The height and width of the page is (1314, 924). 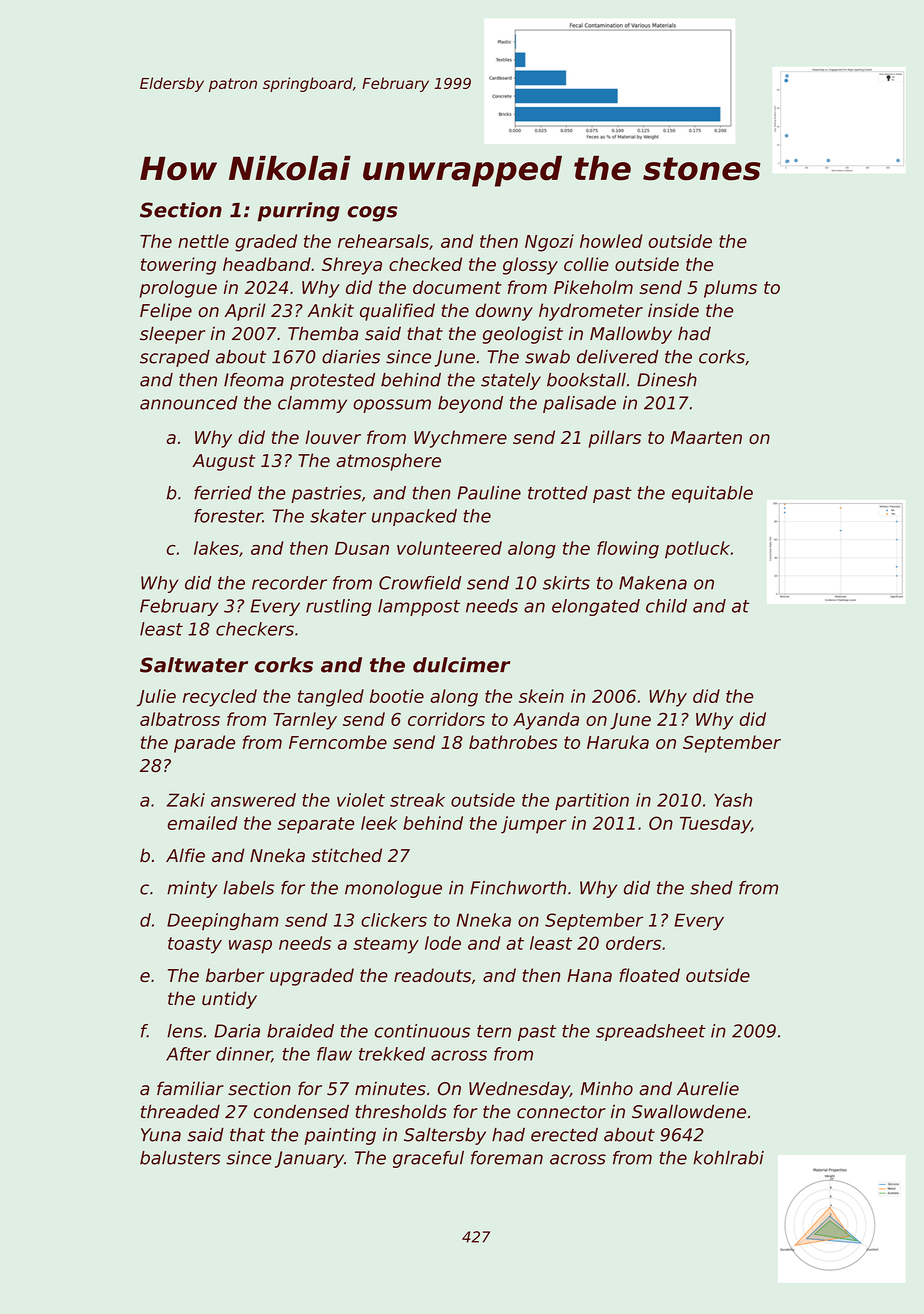 What do you see at coordinates (631, 335) in the page?
I see `Mallowby` at bounding box center [631, 335].
